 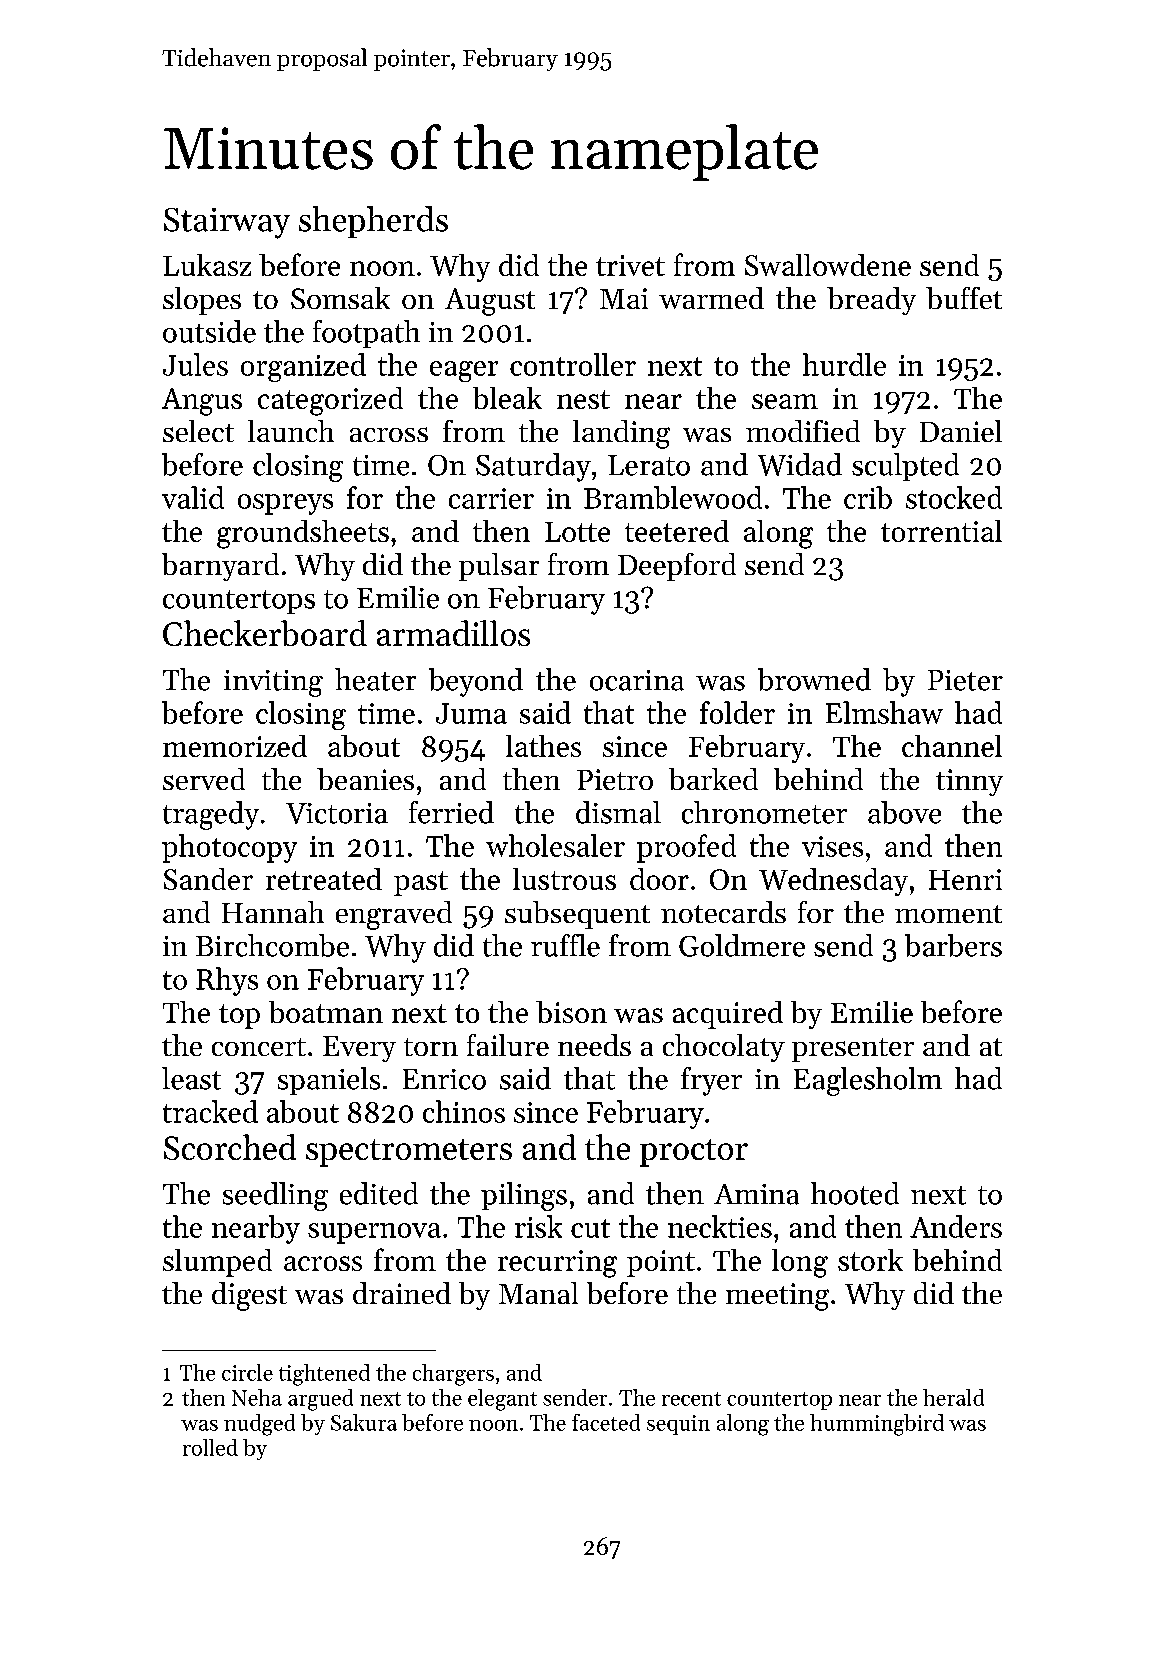 I want to click on meeting, so click(x=777, y=1297).
